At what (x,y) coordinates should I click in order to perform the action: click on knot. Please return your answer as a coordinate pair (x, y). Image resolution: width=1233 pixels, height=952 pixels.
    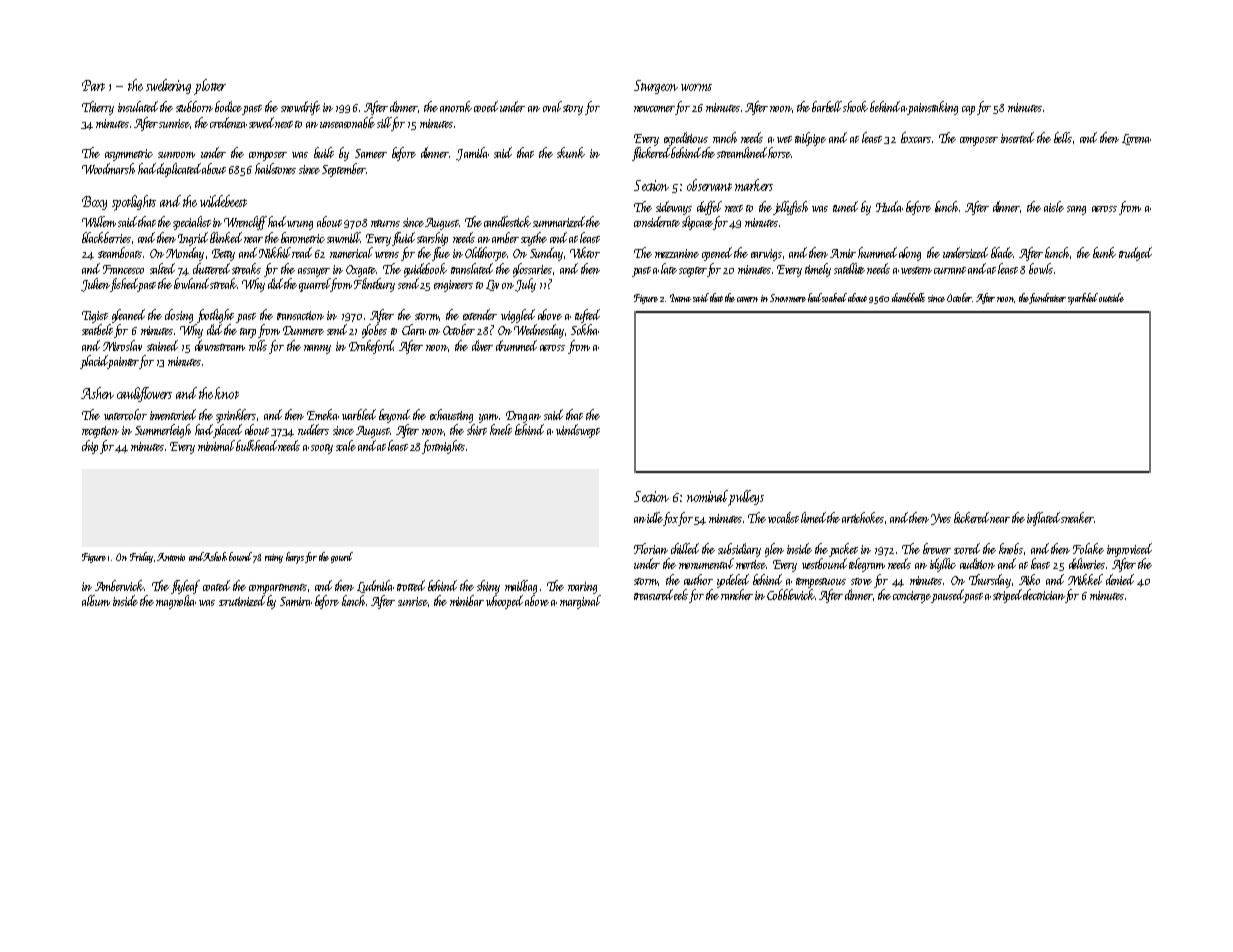
    Looking at the image, I should click on (227, 393).
